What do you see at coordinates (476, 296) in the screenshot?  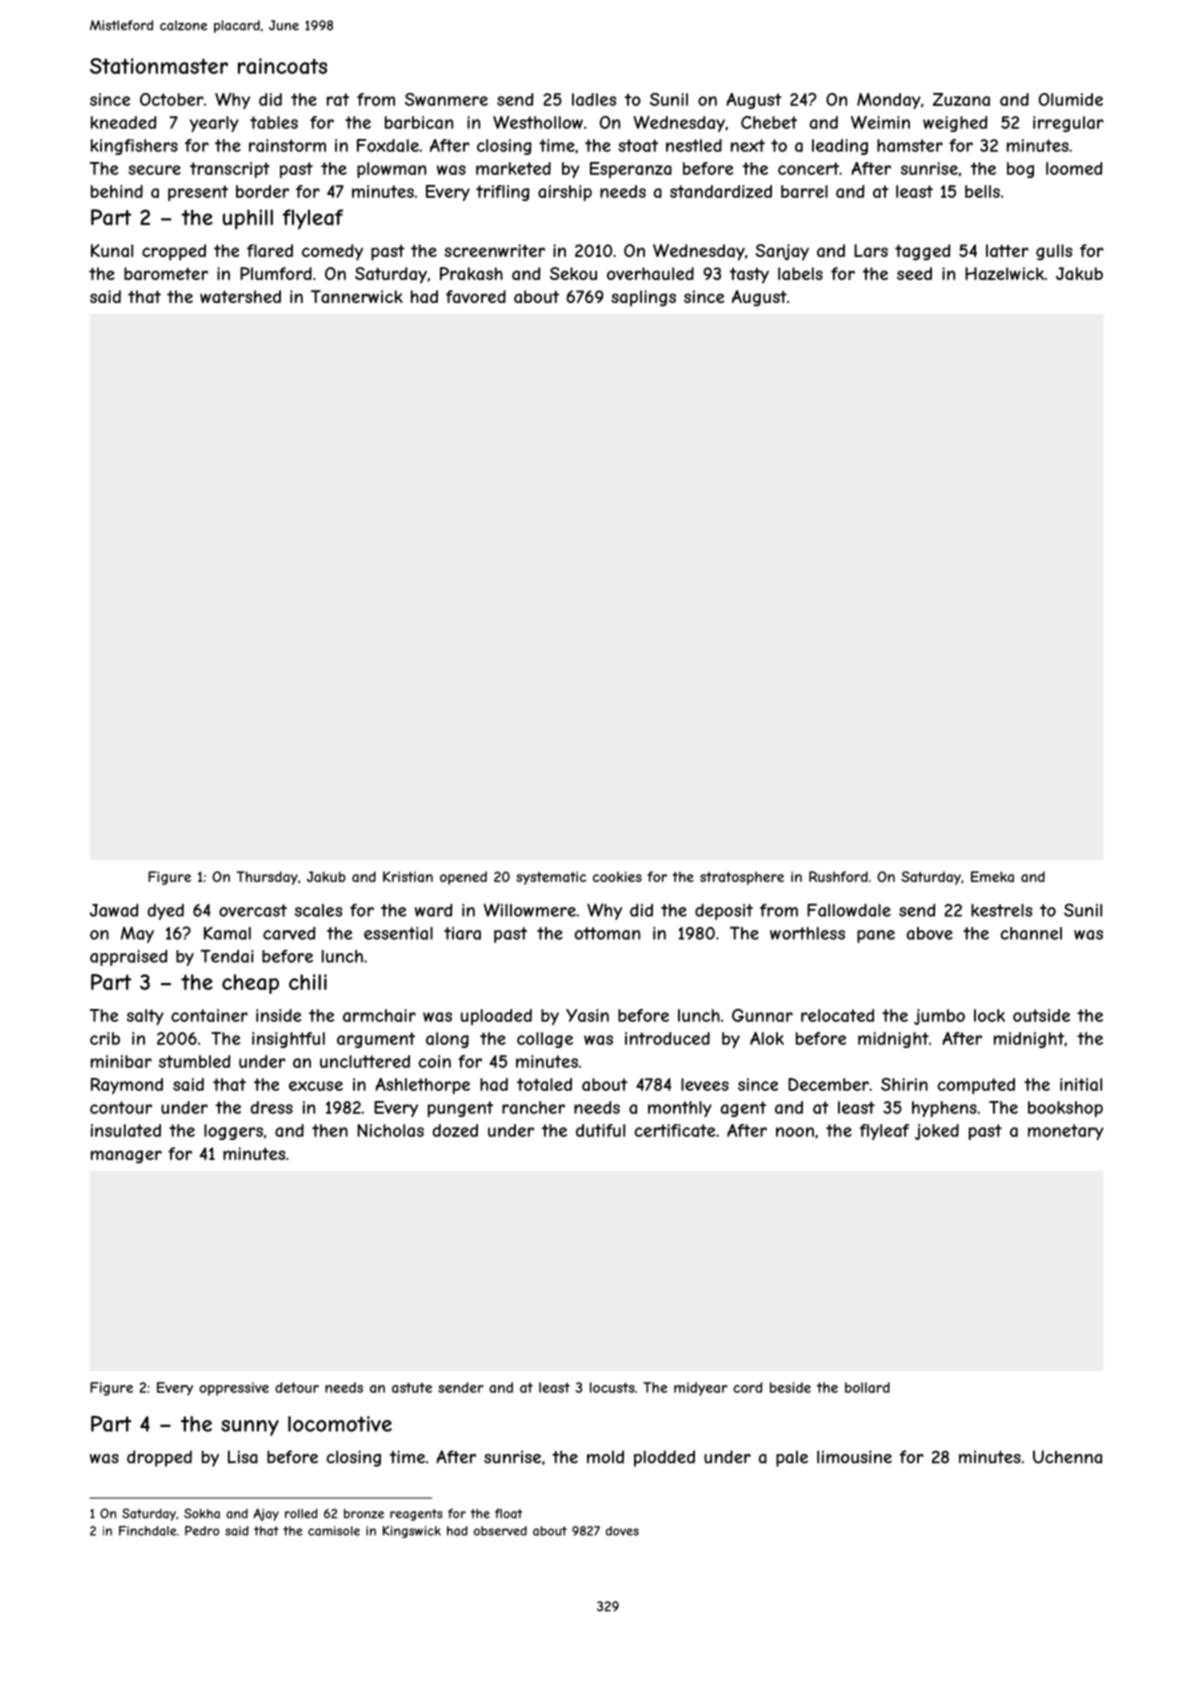 I see `favored` at bounding box center [476, 296].
